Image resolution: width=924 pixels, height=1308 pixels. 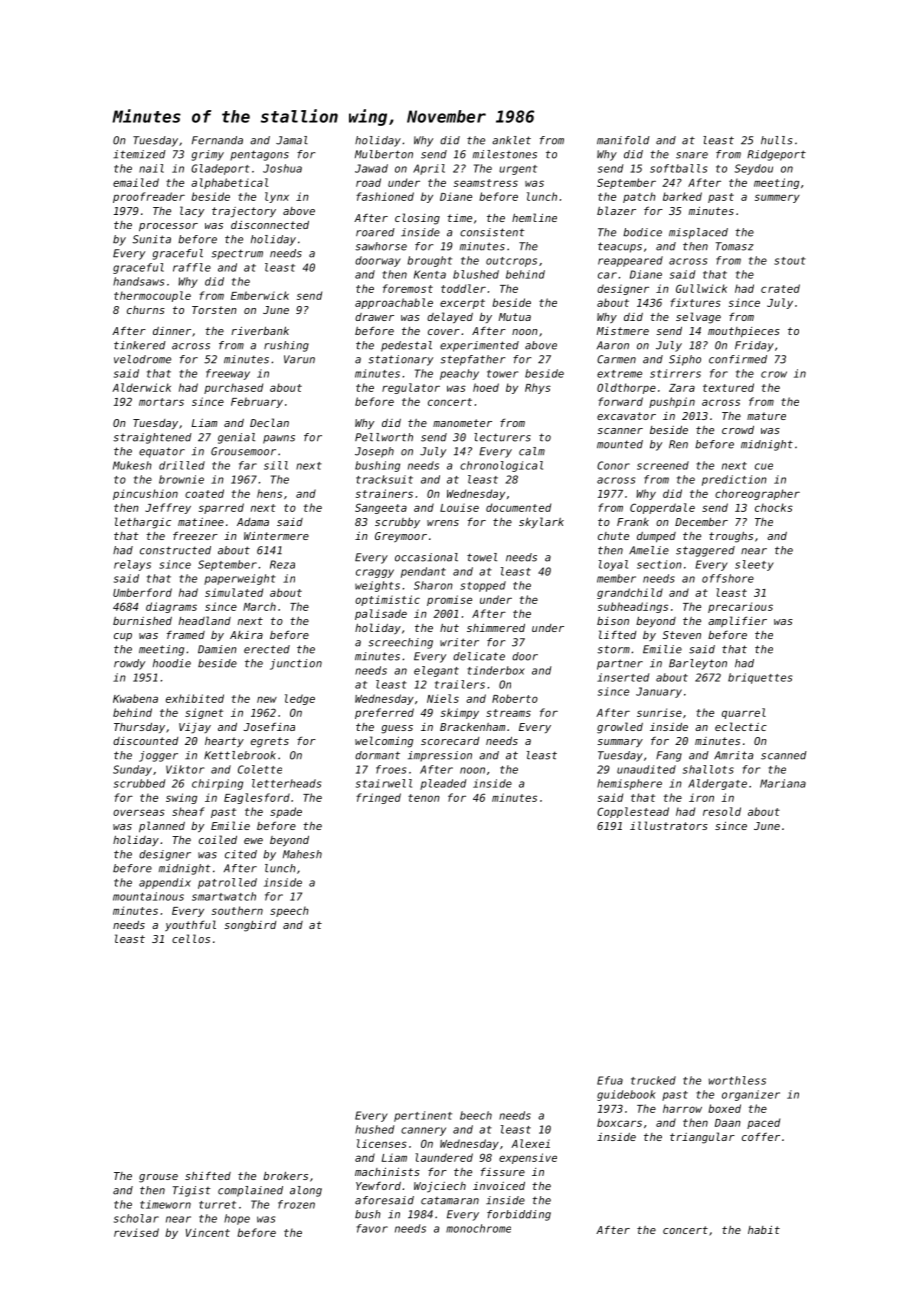 What do you see at coordinates (217, 649) in the image?
I see `Damien` at bounding box center [217, 649].
